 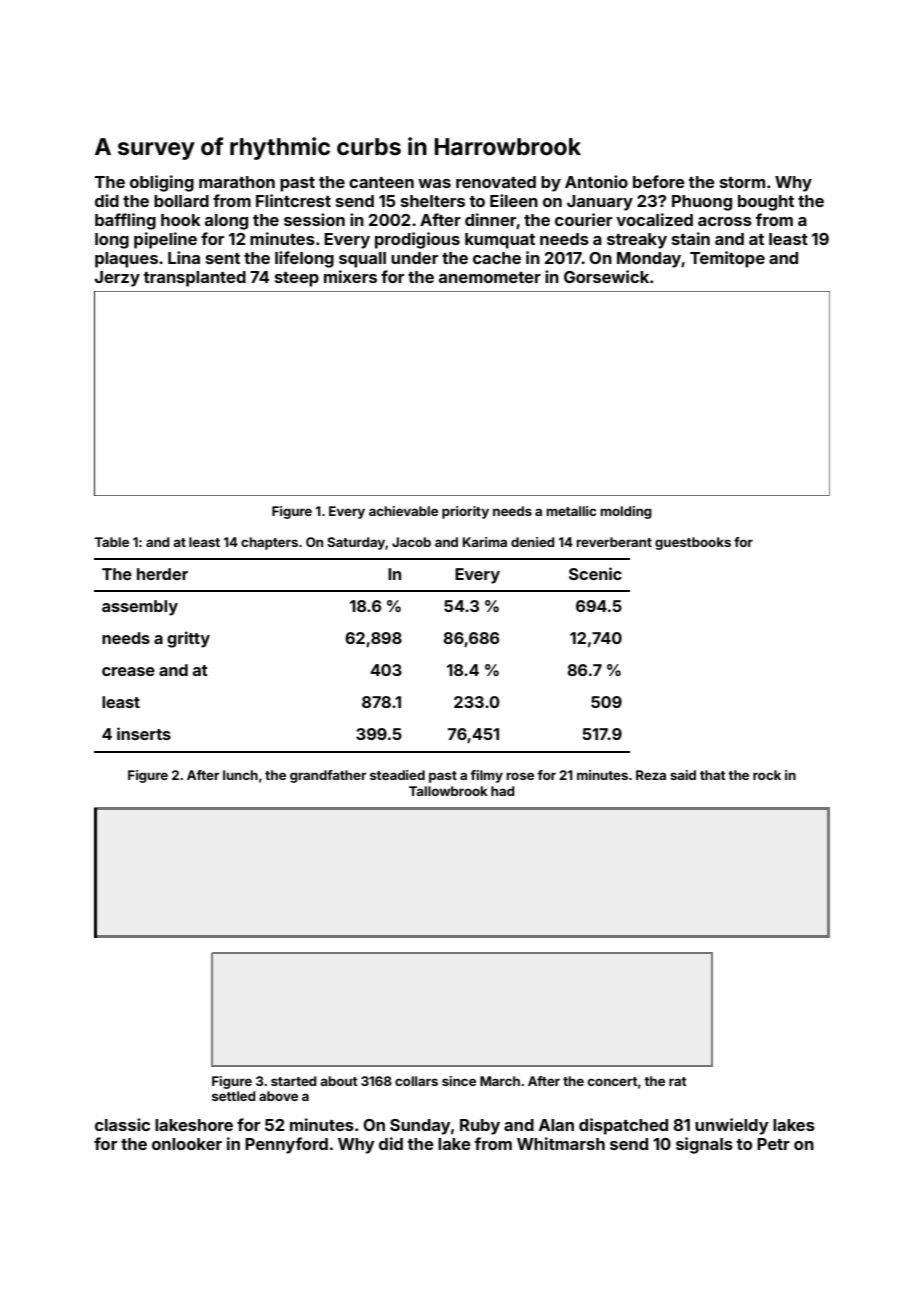 I want to click on rock, so click(x=767, y=775).
